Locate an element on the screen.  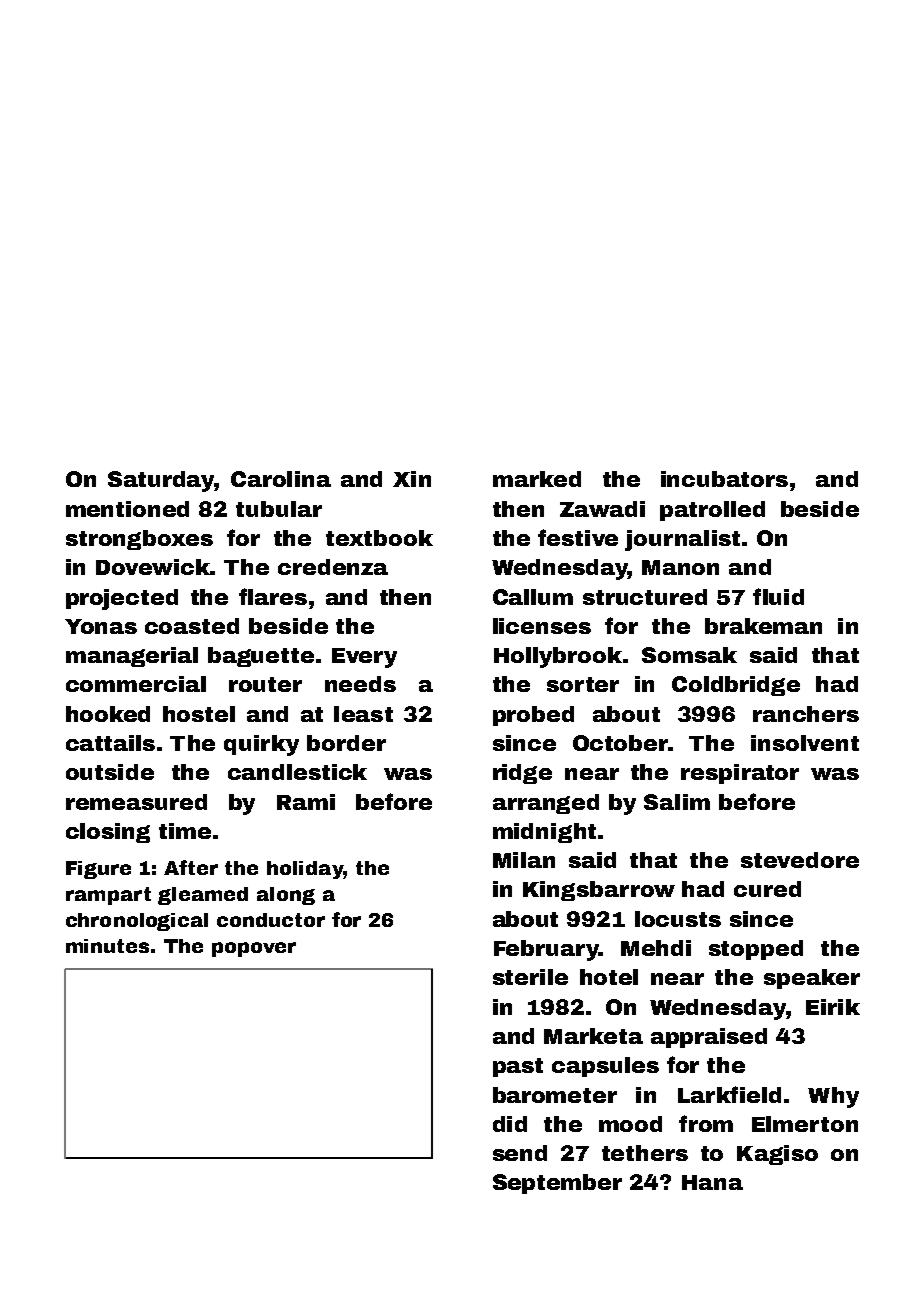
After is located at coordinates (191, 867).
